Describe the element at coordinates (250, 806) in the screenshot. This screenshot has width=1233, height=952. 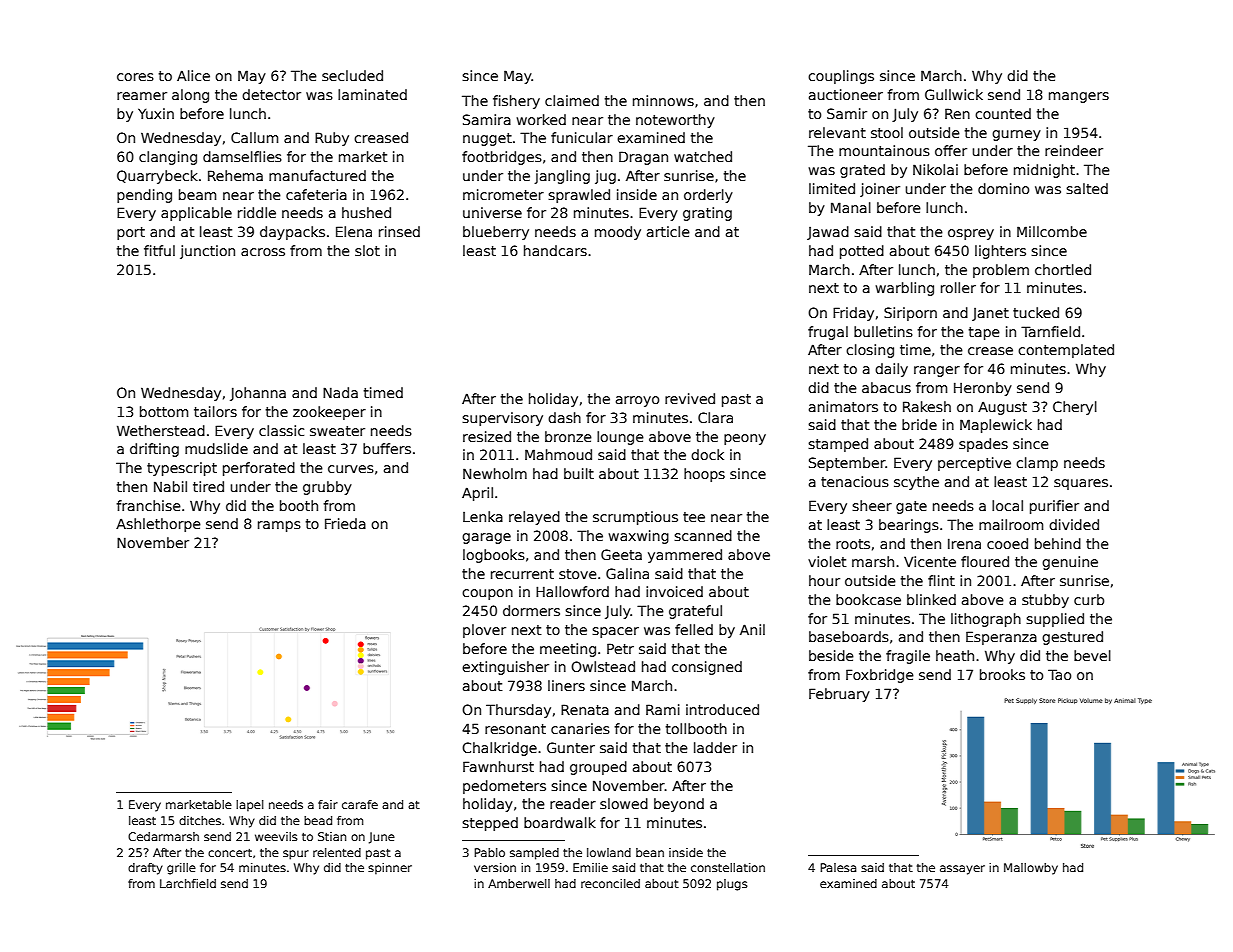
I see `lapel` at that location.
